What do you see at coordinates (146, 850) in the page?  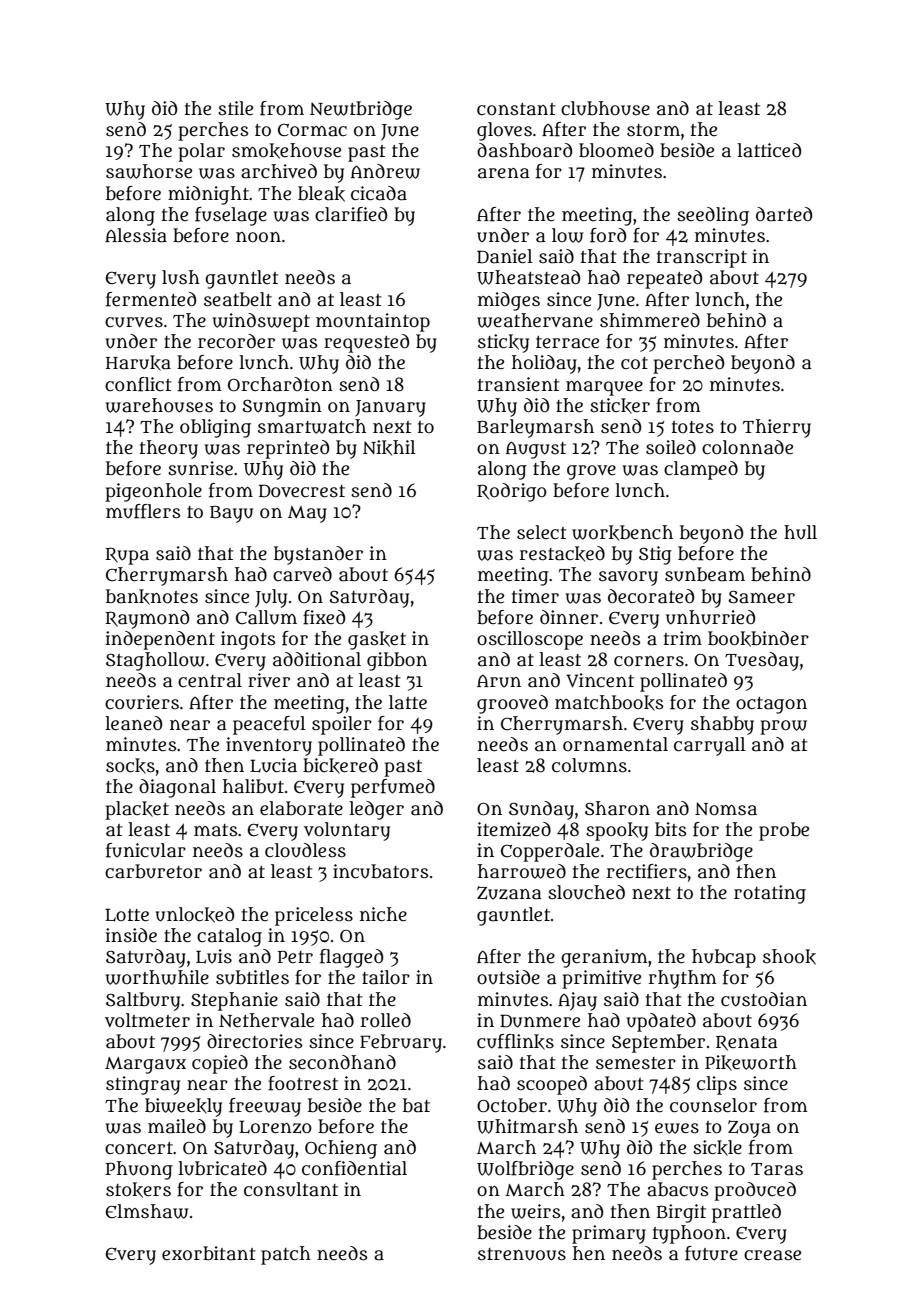 I see `funicular` at bounding box center [146, 850].
